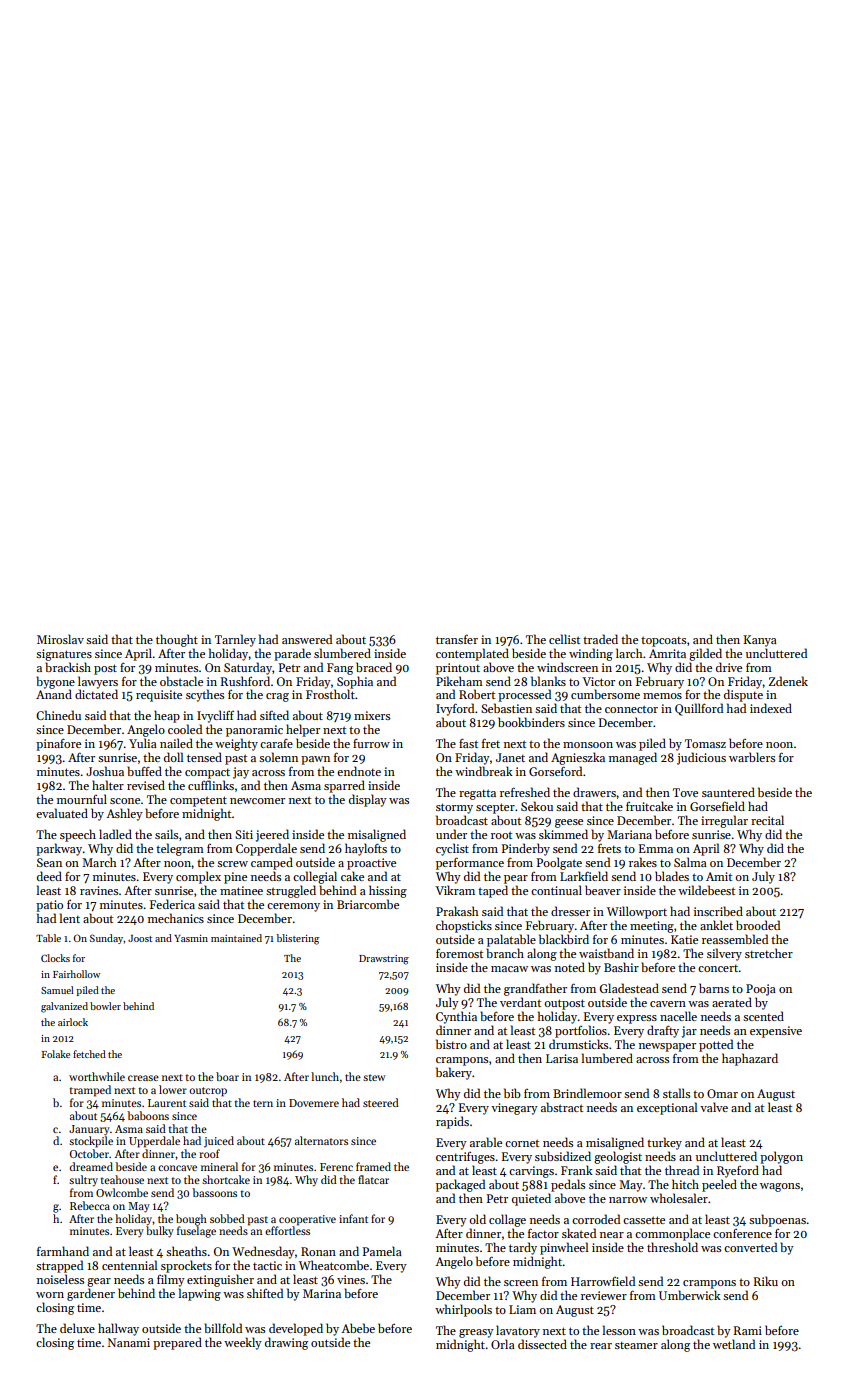 Image resolution: width=849 pixels, height=1400 pixels. What do you see at coordinates (307, 639) in the screenshot?
I see `answered` at bounding box center [307, 639].
